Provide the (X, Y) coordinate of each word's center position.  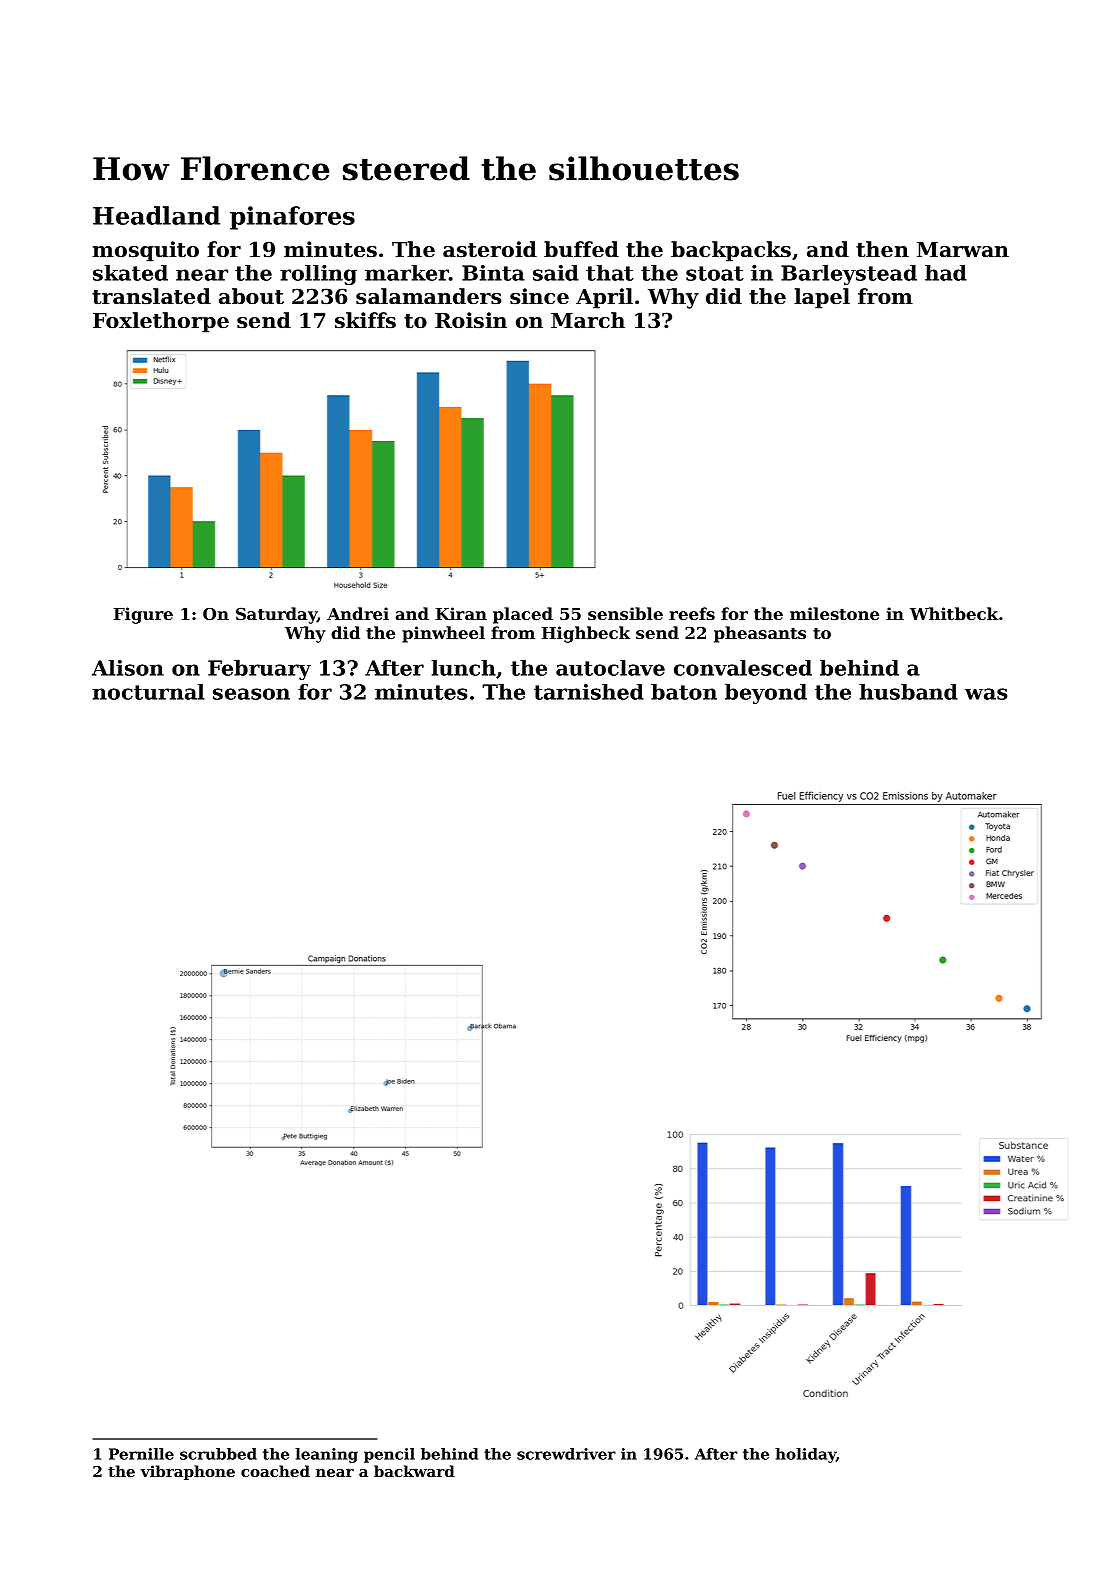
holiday (805, 1455)
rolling (318, 275)
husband (908, 692)
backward (414, 1471)
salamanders (428, 296)
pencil (389, 1455)
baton (684, 692)
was (986, 694)
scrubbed (218, 1454)
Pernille (141, 1454)
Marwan (963, 250)
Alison (128, 668)
